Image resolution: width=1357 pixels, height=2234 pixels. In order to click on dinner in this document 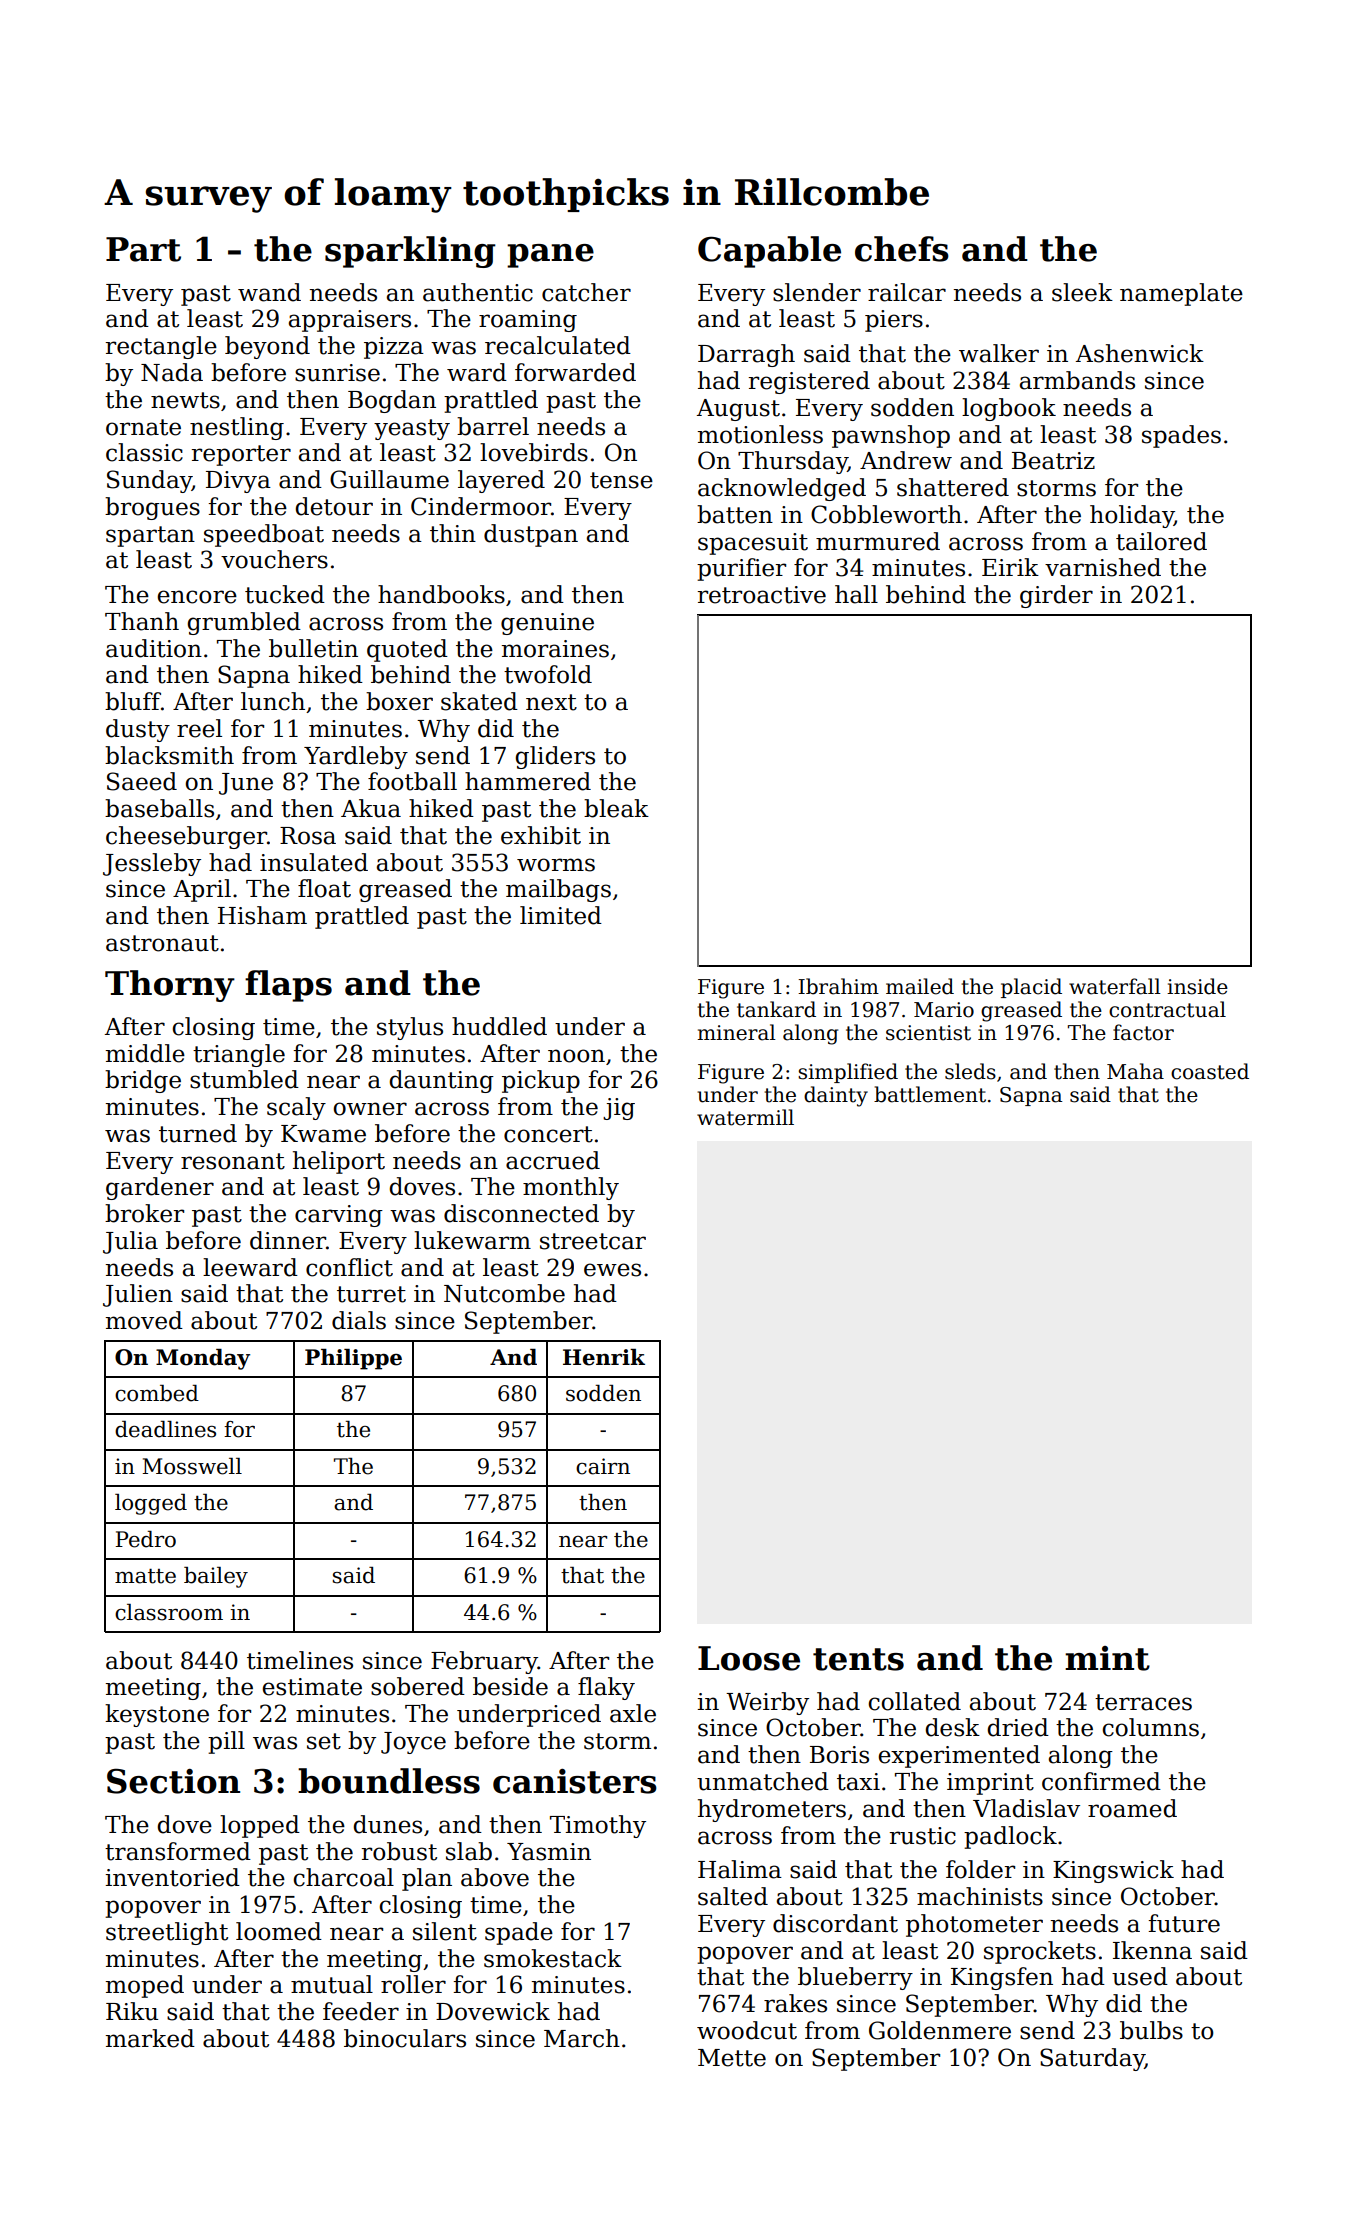, I will do `click(288, 1240)`.
